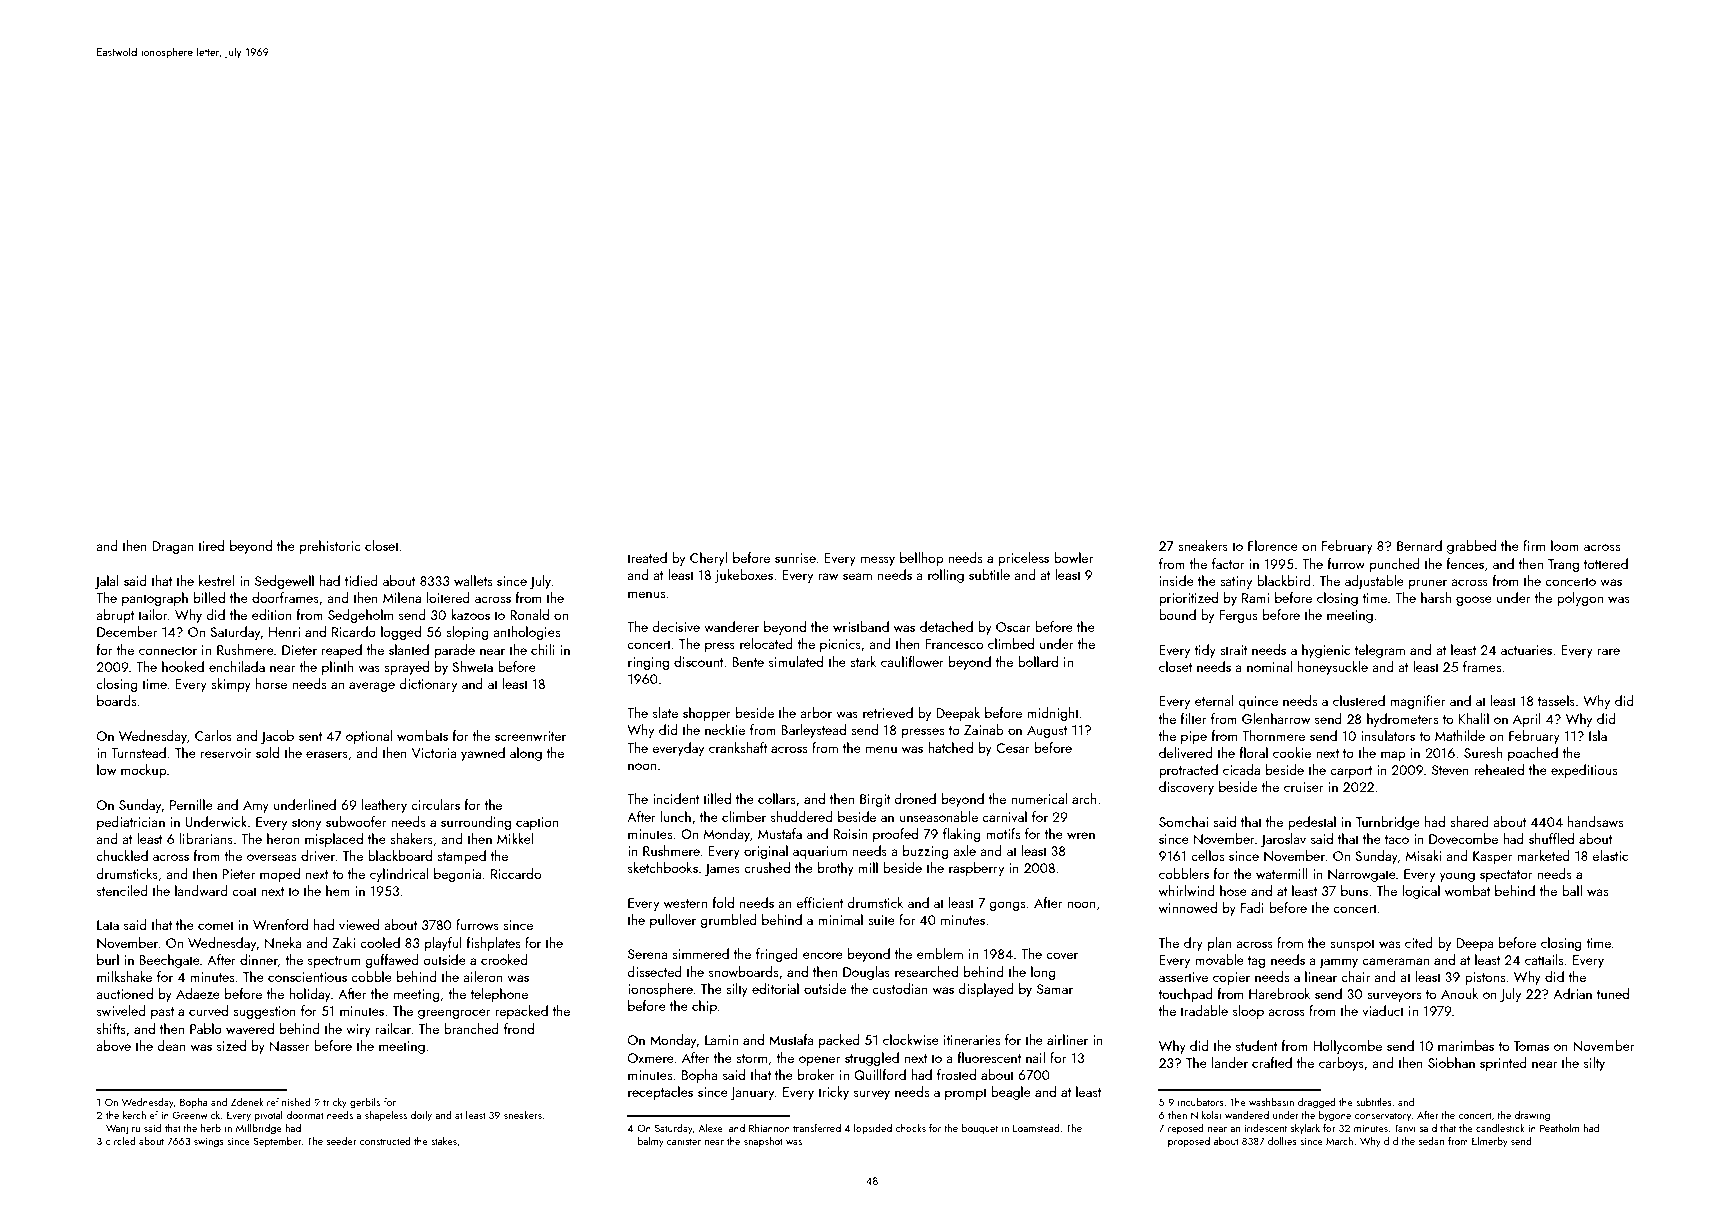  What do you see at coordinates (1273, 545) in the screenshot?
I see `Florence` at bounding box center [1273, 545].
